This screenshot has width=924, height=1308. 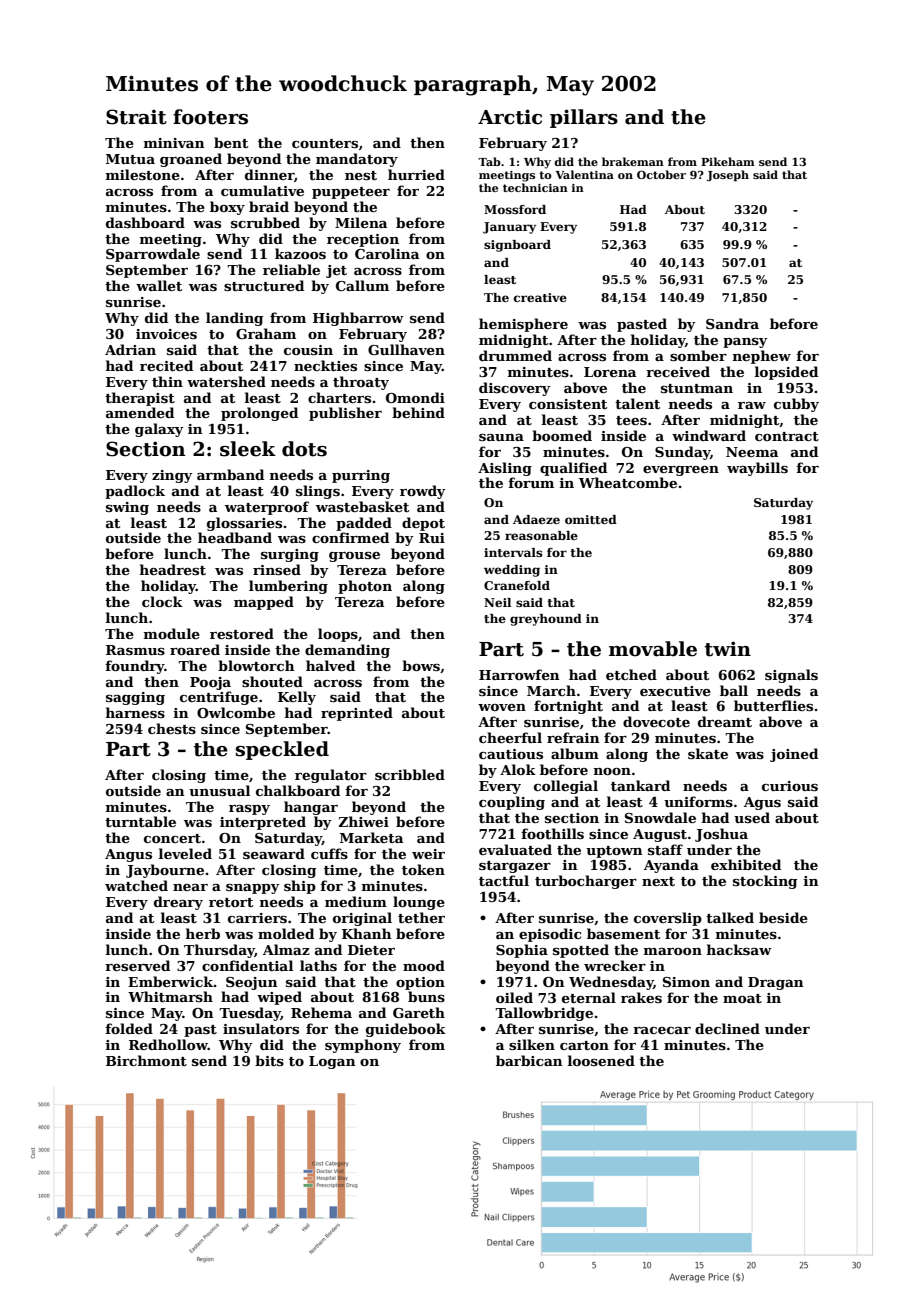 What do you see at coordinates (584, 118) in the screenshot?
I see `pillars` at bounding box center [584, 118].
